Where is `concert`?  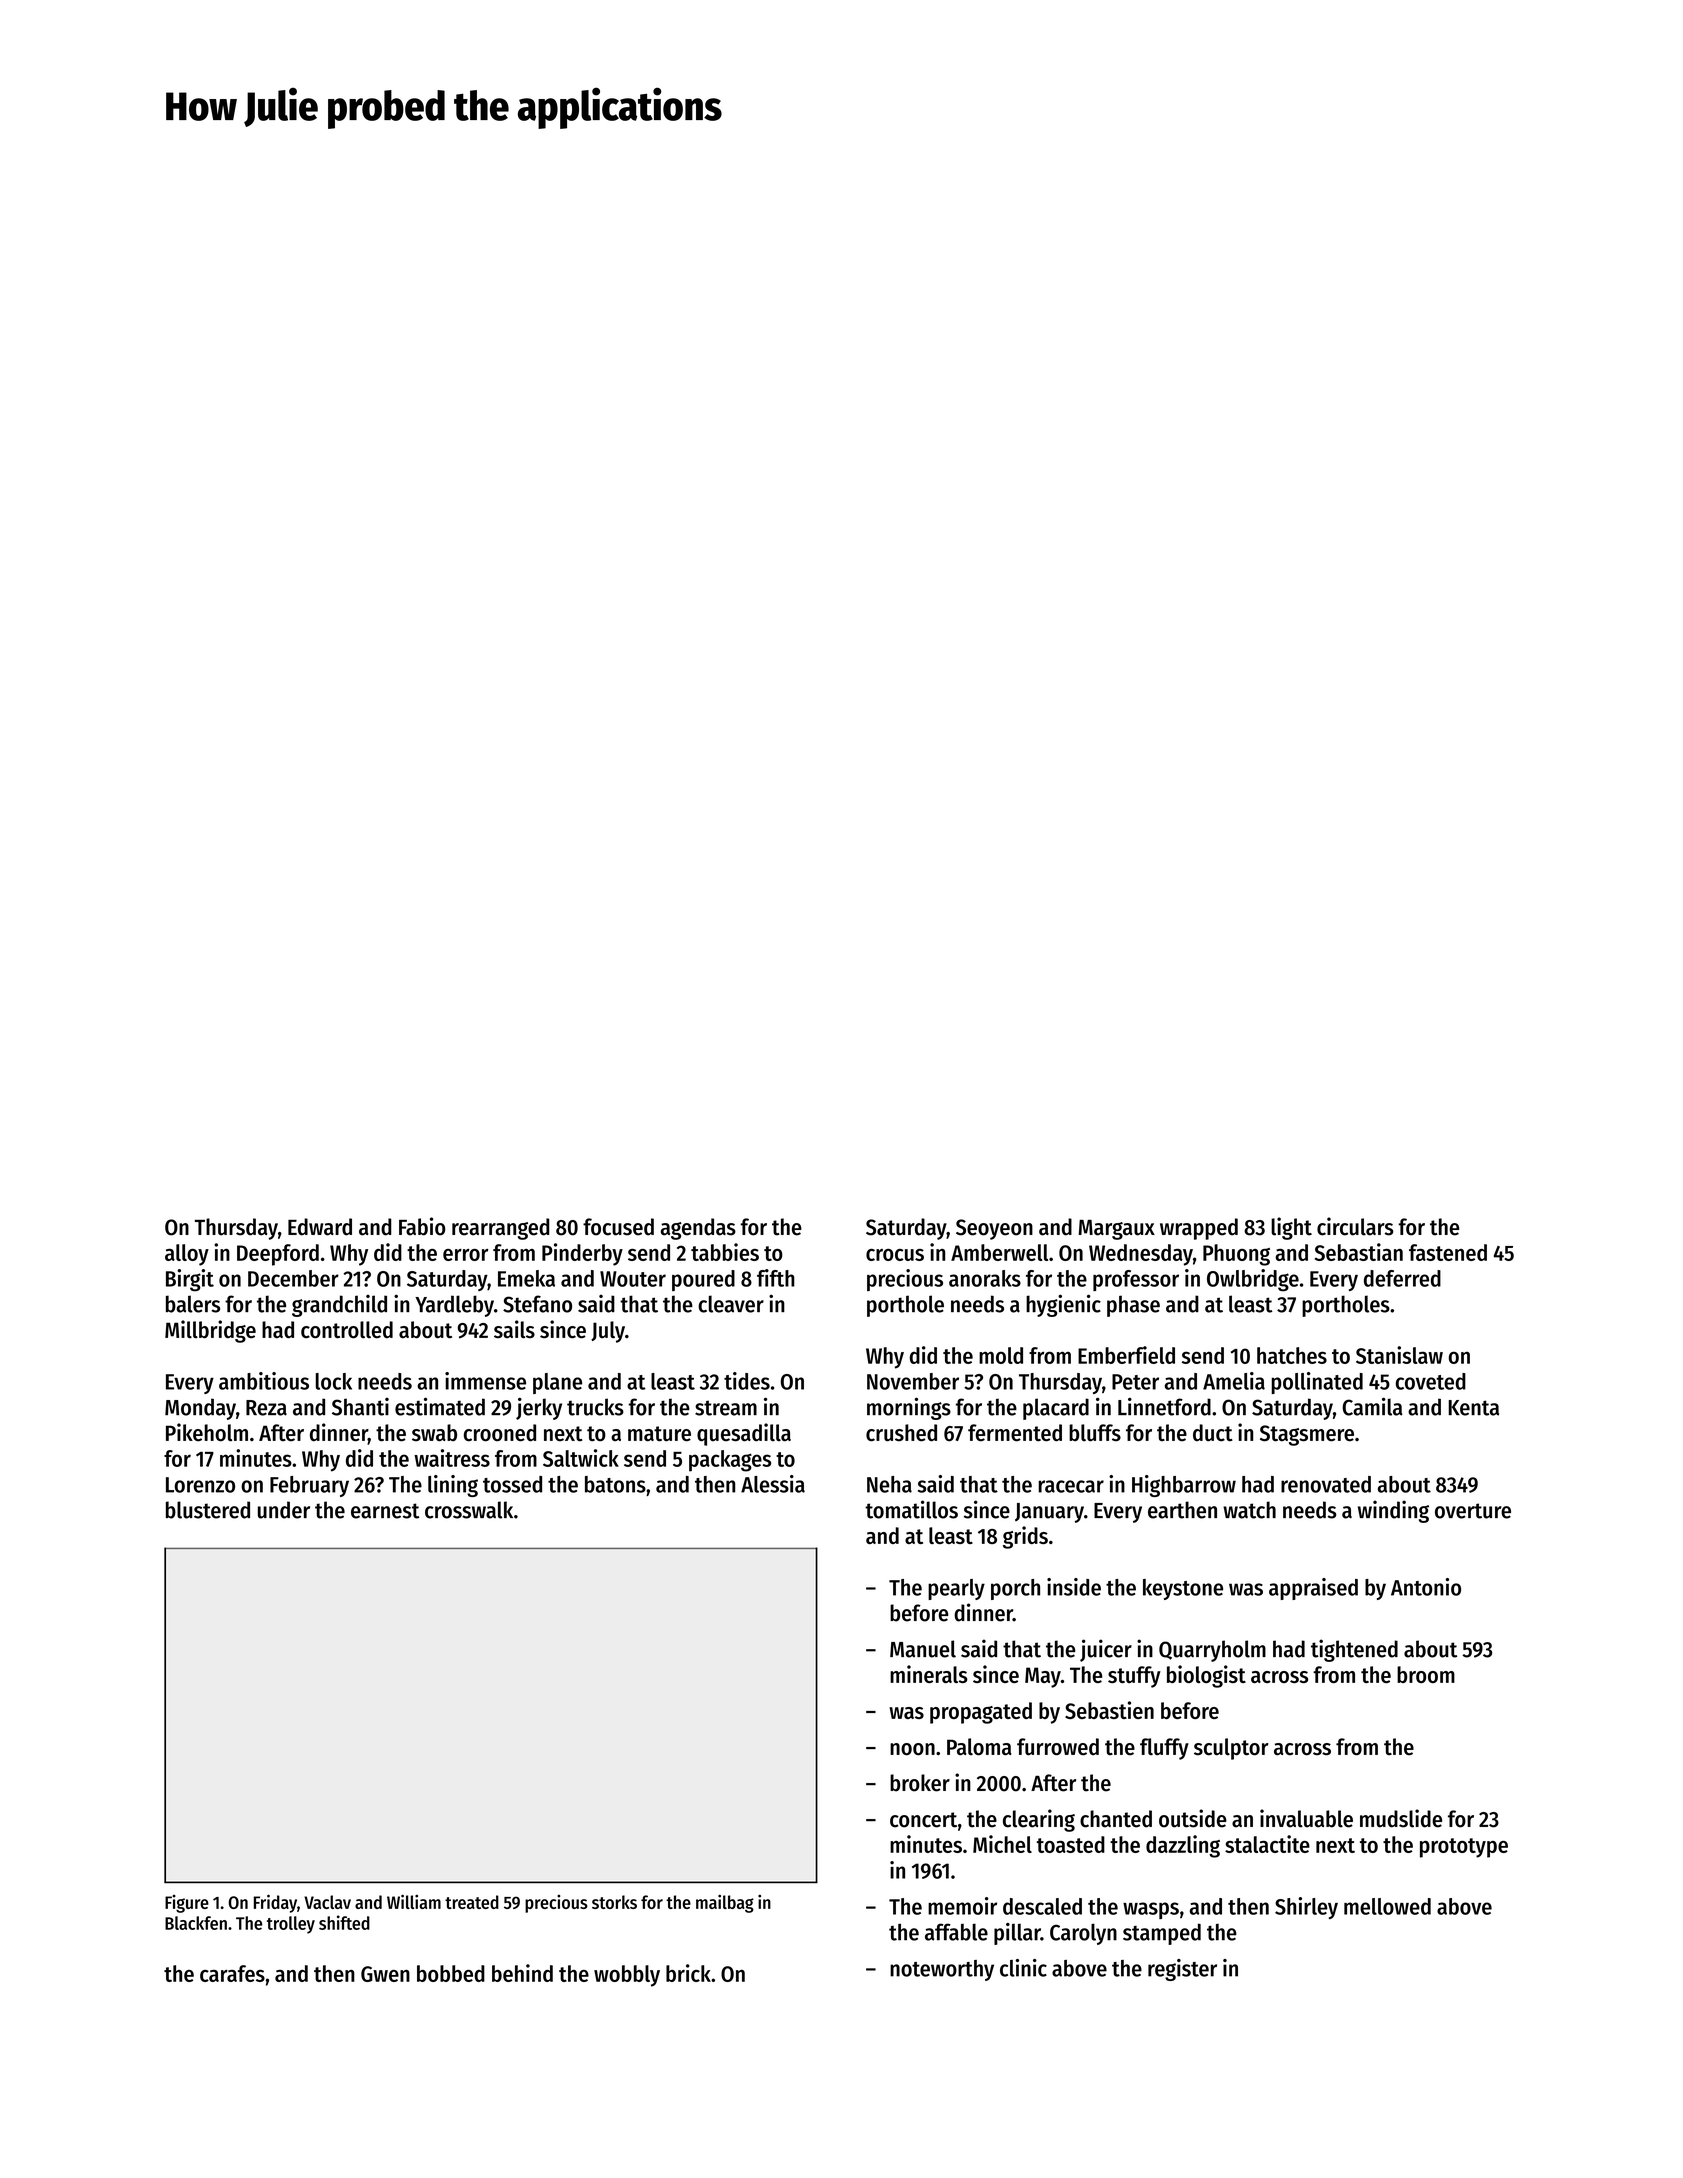 concert is located at coordinates (923, 1820).
